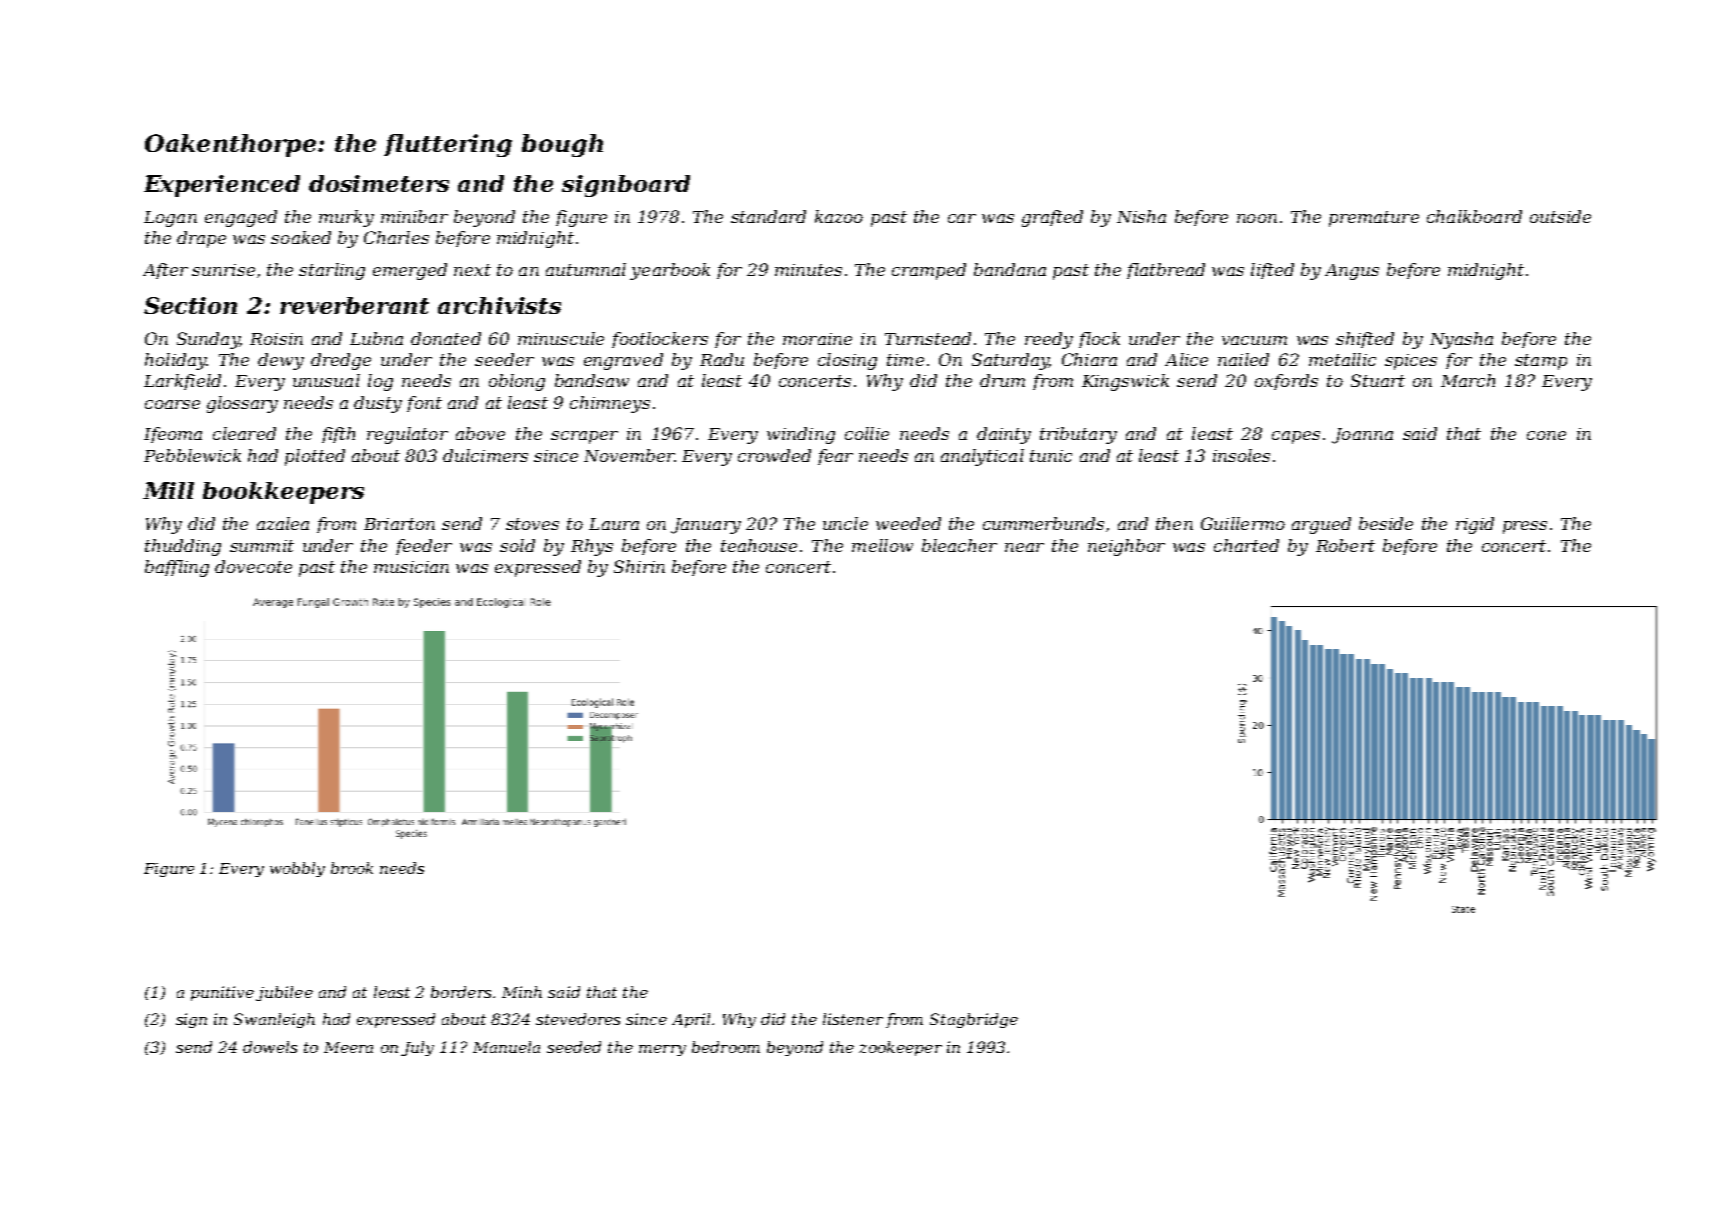 This screenshot has height=1227, width=1736. I want to click on Shirin, so click(639, 566).
